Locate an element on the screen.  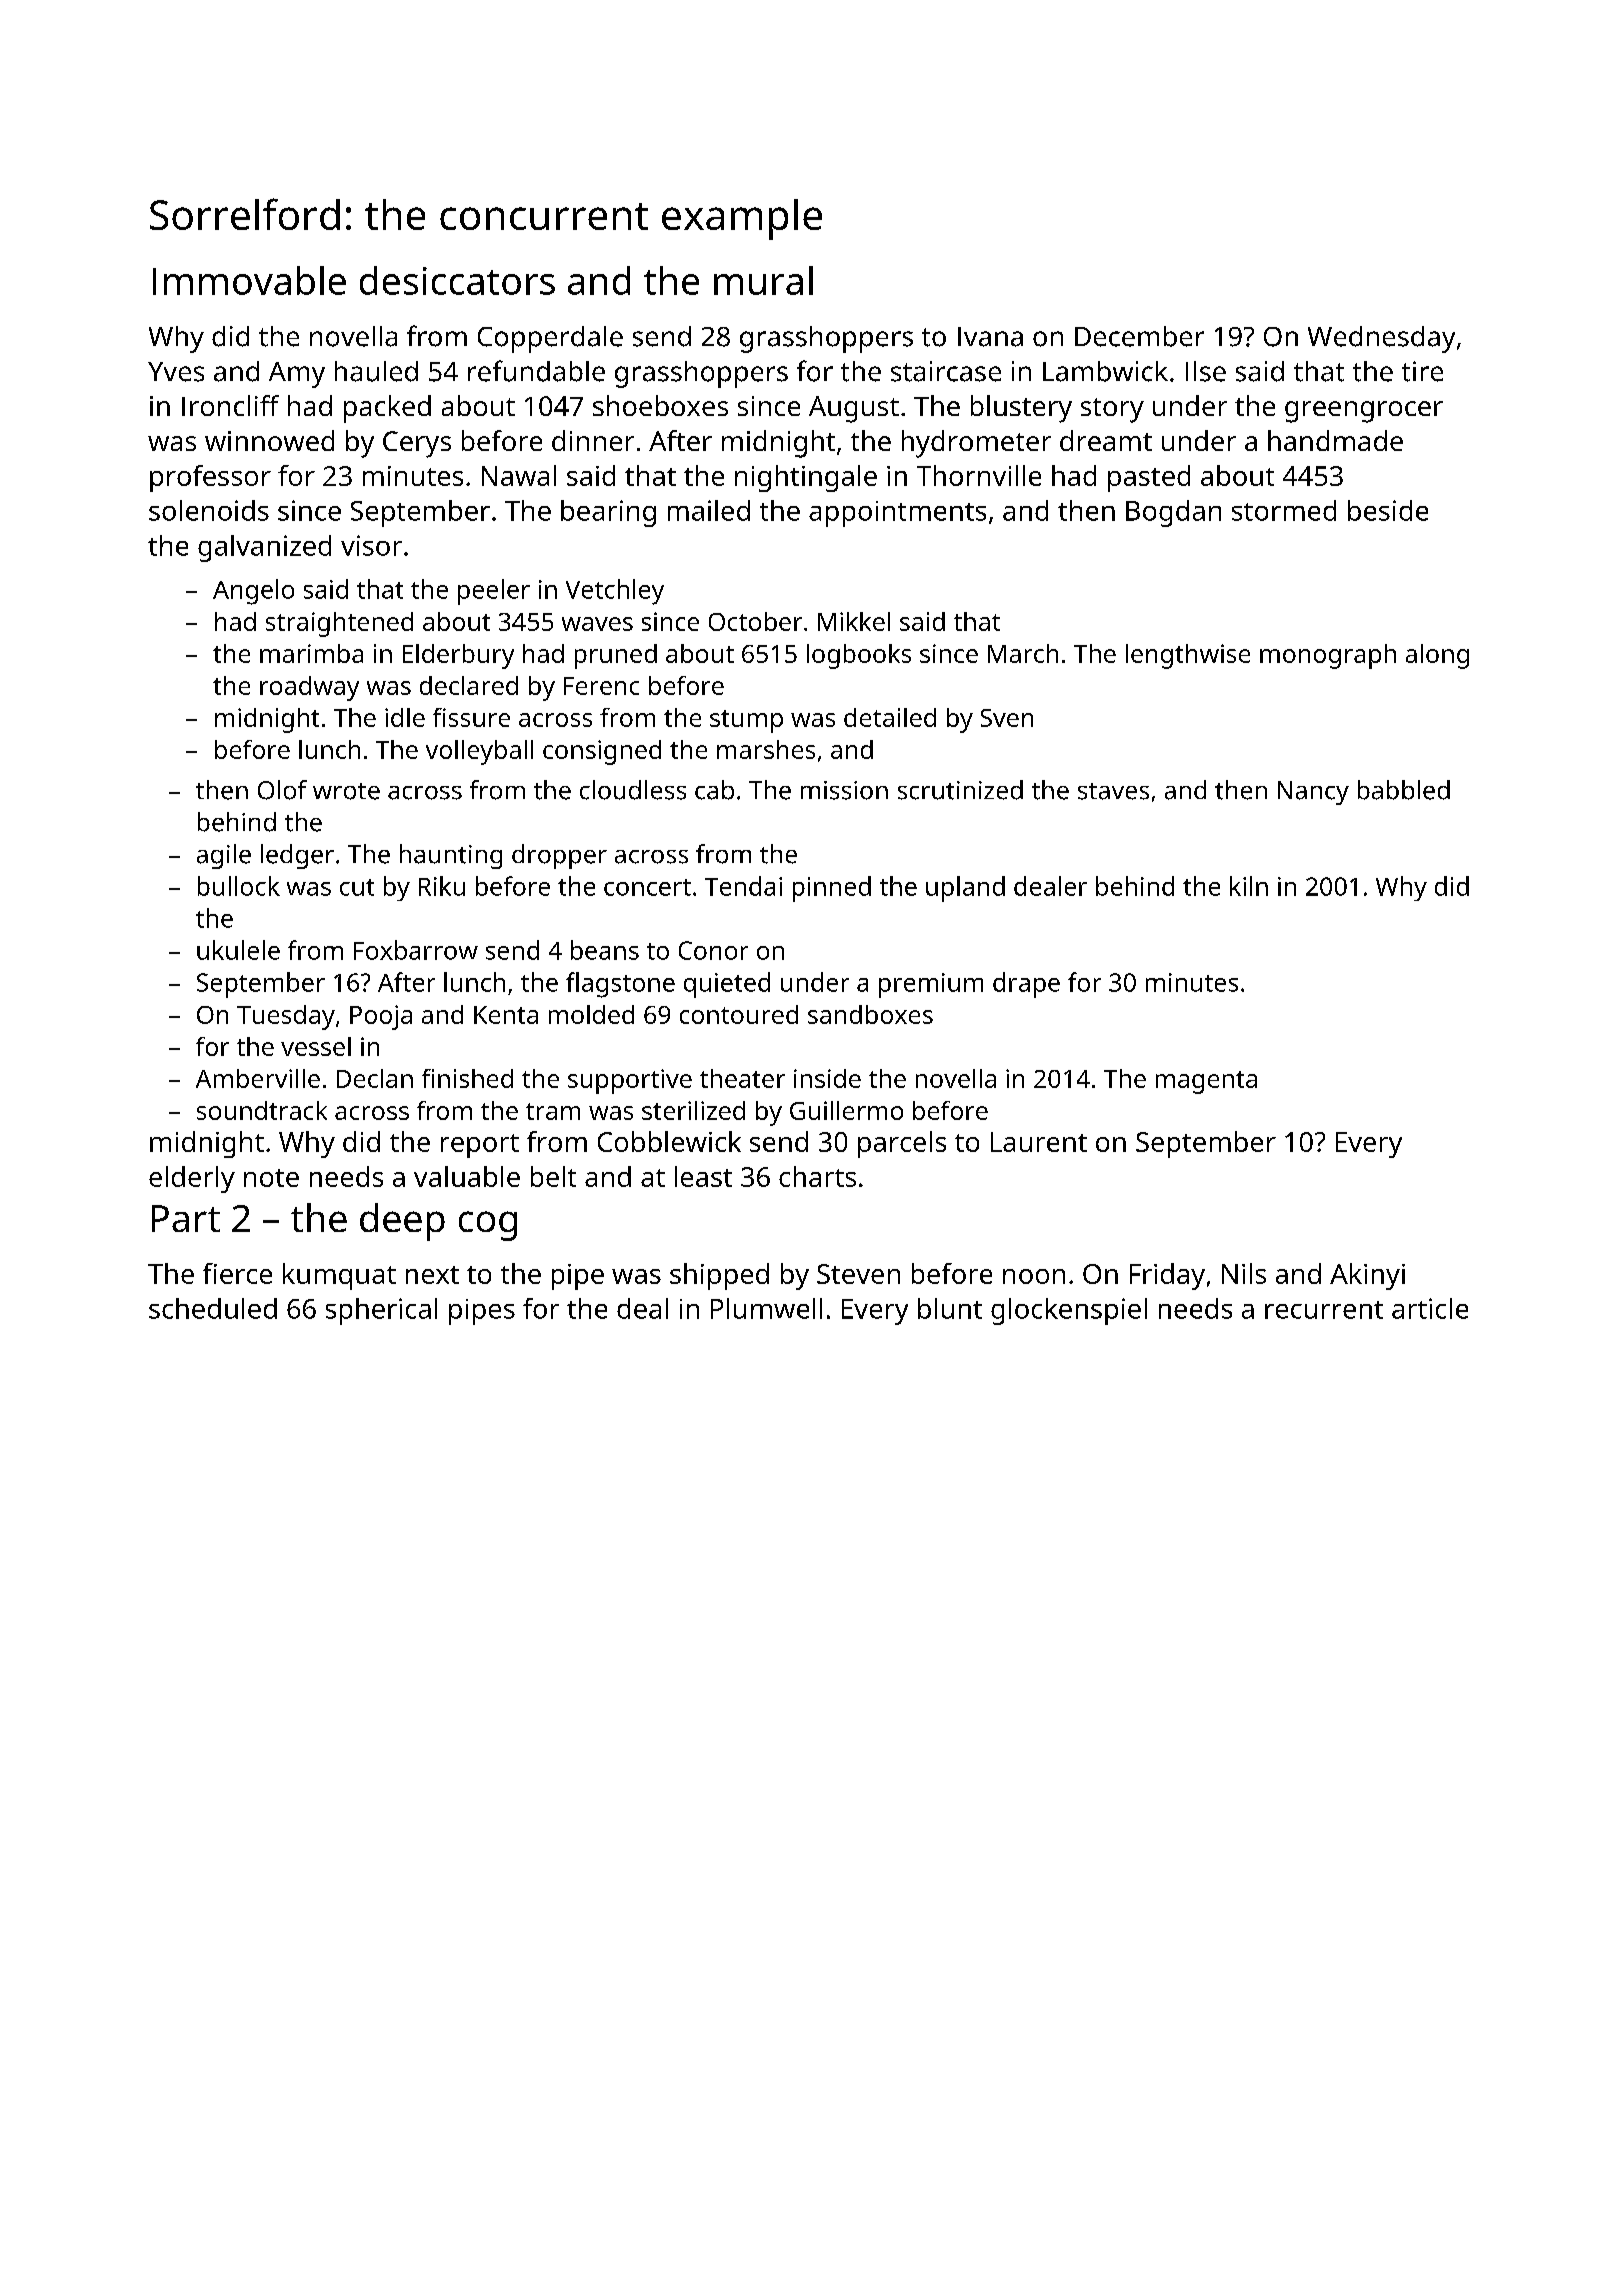
lengthwise is located at coordinates (1188, 656).
